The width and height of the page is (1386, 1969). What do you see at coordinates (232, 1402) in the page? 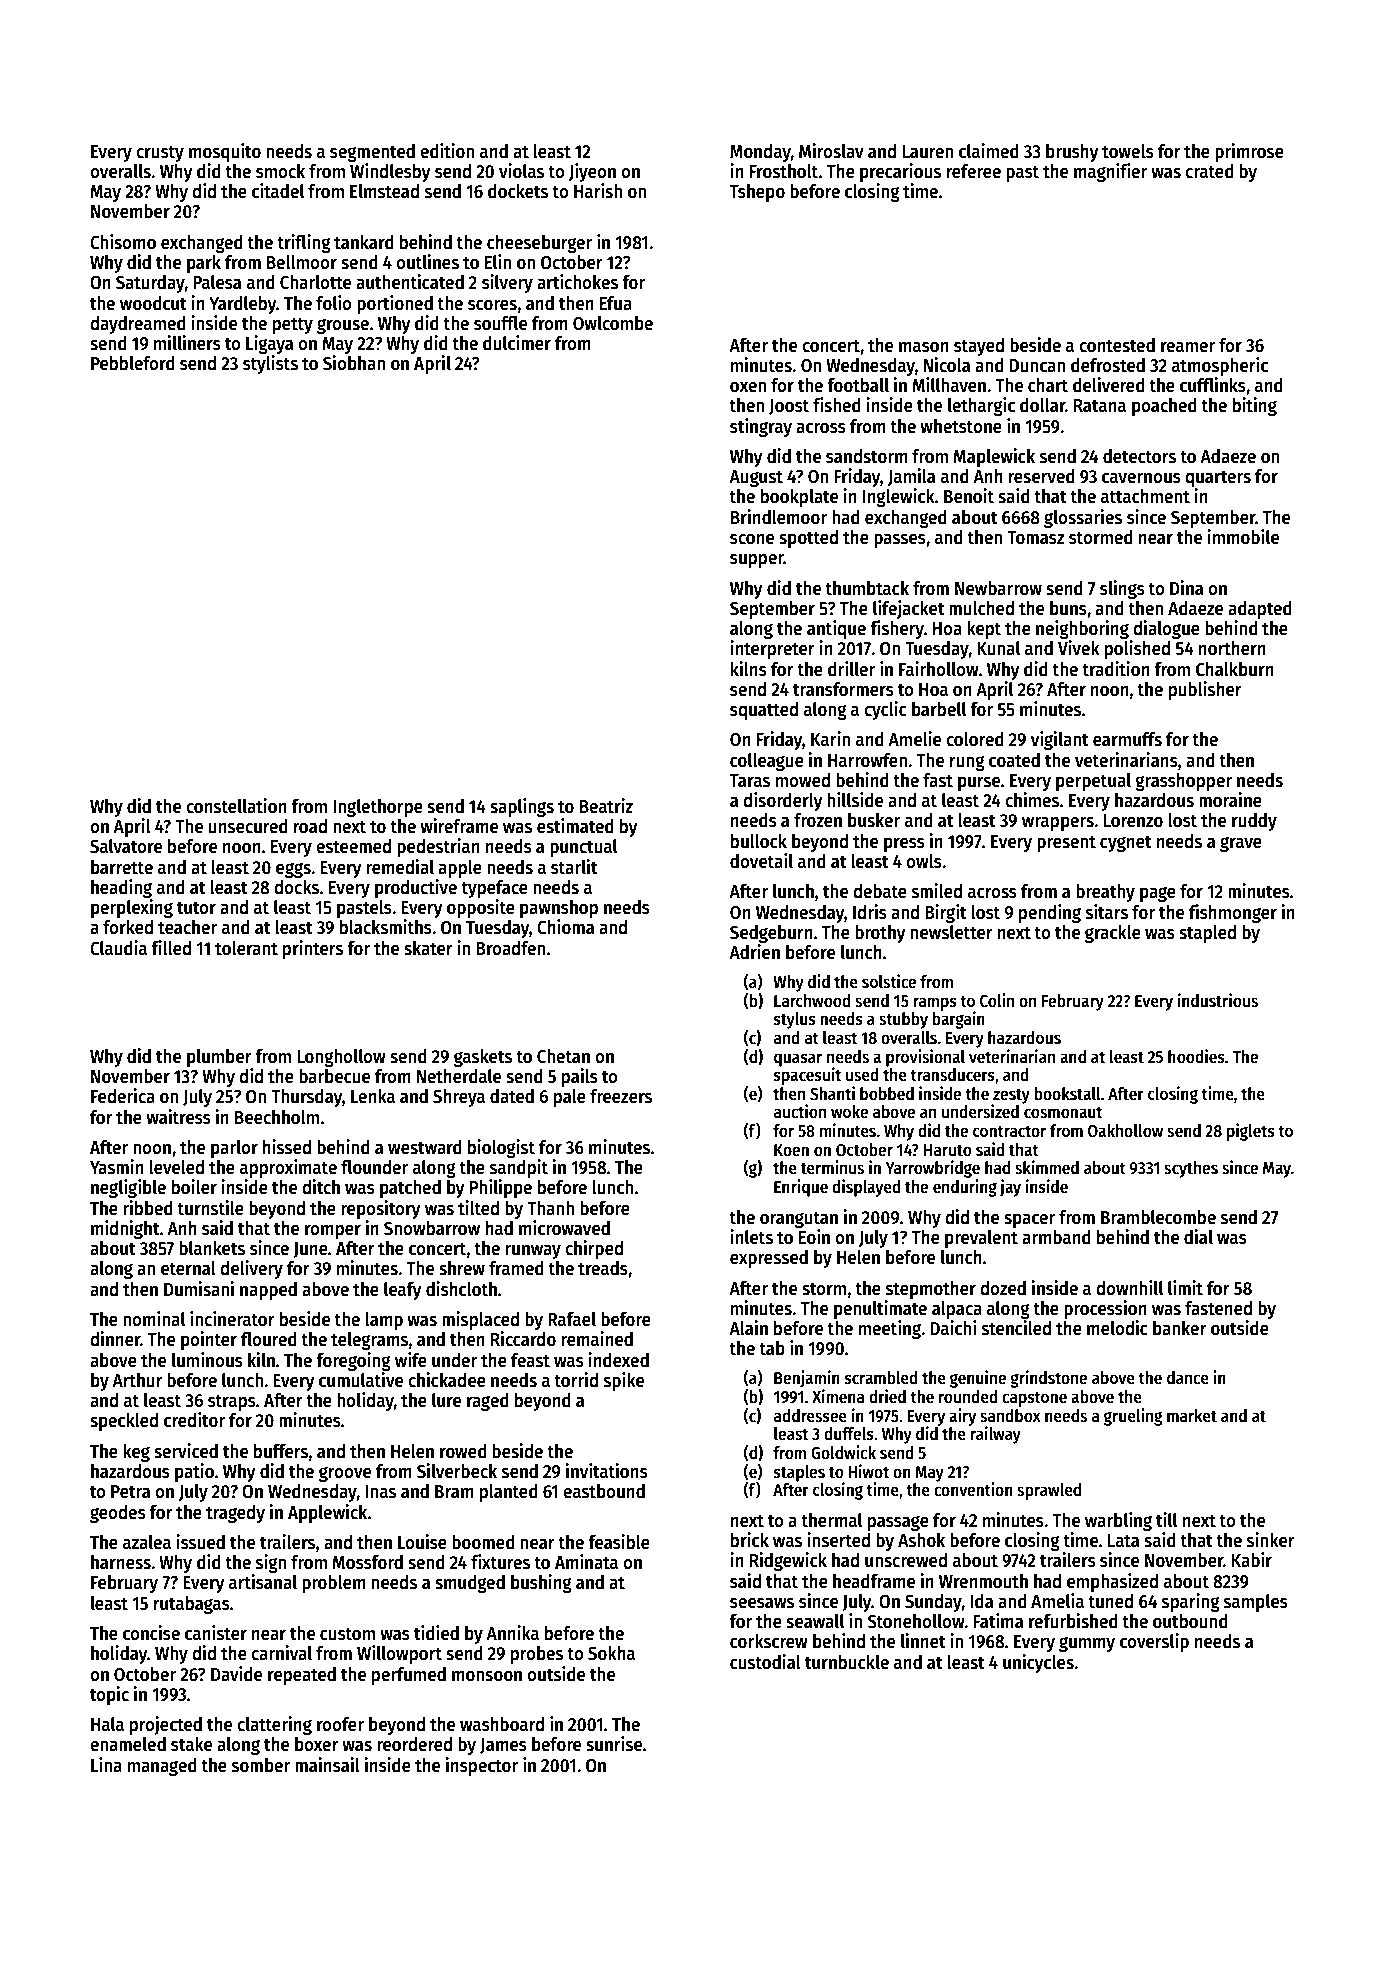
I see `straps` at bounding box center [232, 1402].
